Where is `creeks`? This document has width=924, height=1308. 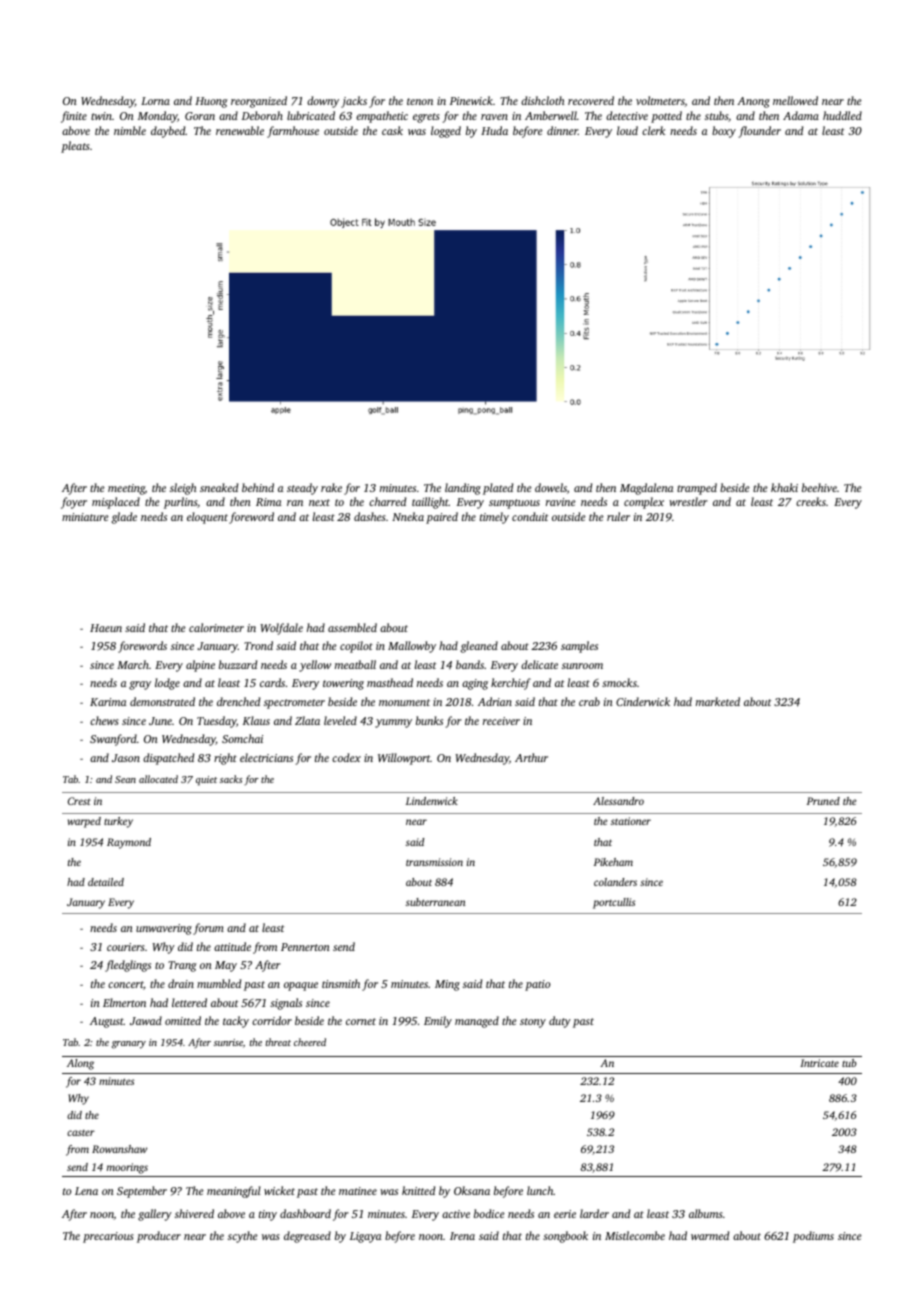 creeks is located at coordinates (811, 501).
